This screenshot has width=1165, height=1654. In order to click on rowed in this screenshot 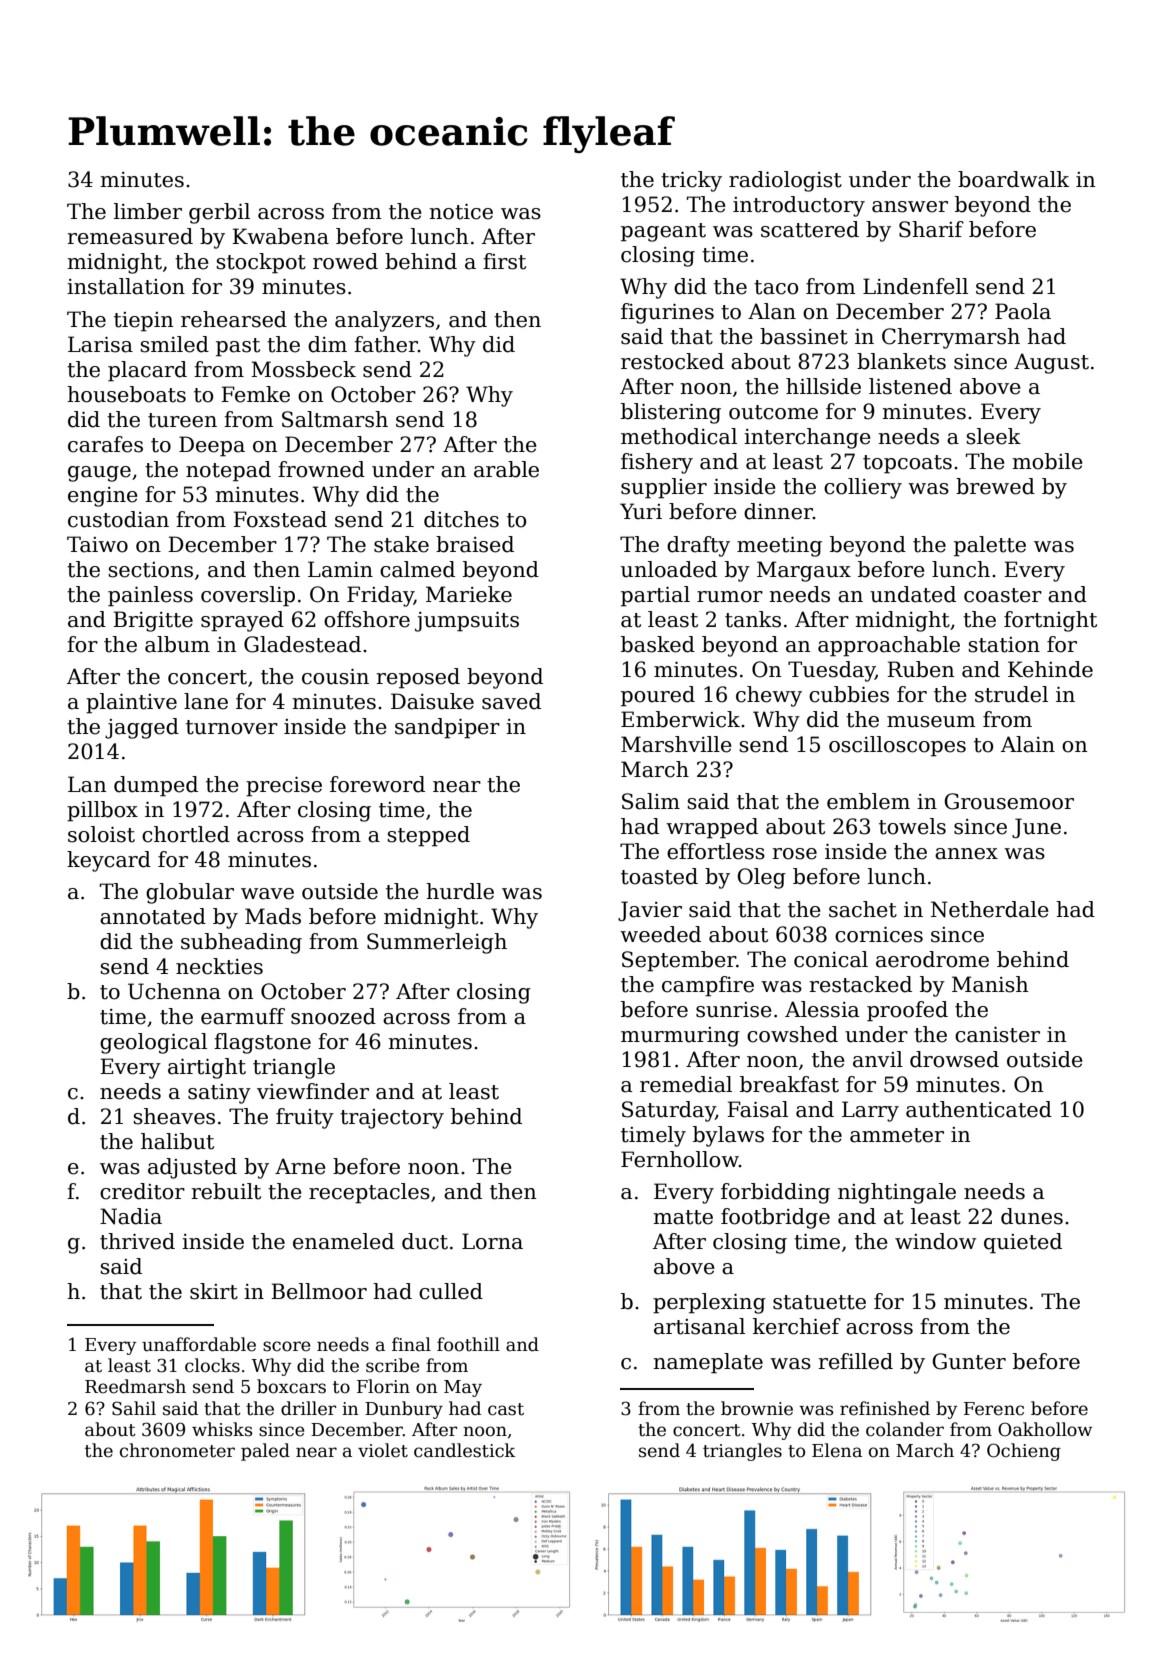, I will do `click(345, 261)`.
